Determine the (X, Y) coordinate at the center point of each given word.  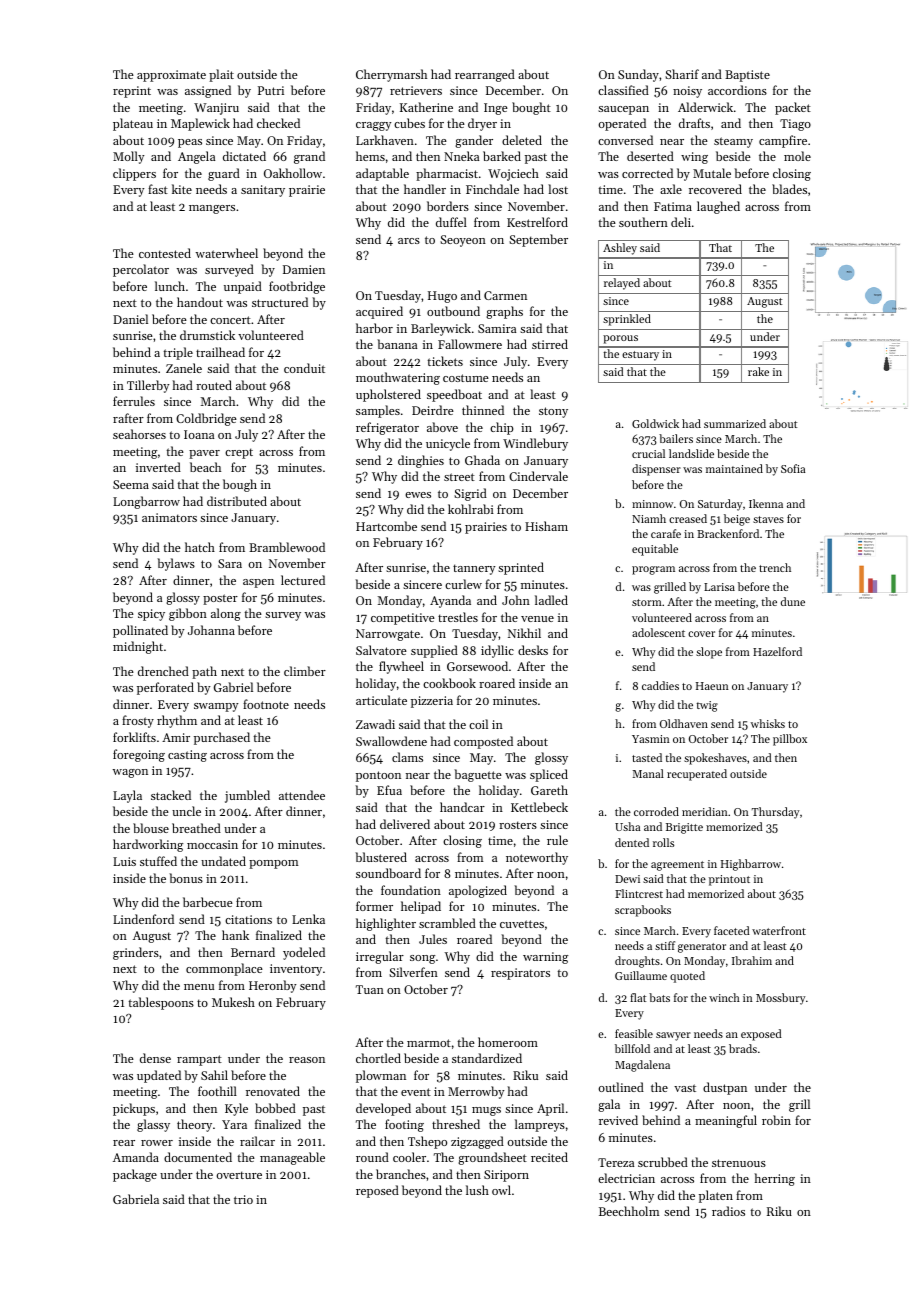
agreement (677, 866)
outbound (453, 311)
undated (223, 861)
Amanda (136, 1157)
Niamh (649, 518)
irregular (380, 957)
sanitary (263, 191)
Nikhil (524, 633)
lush (477, 1190)
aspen (258, 583)
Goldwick (655, 423)
